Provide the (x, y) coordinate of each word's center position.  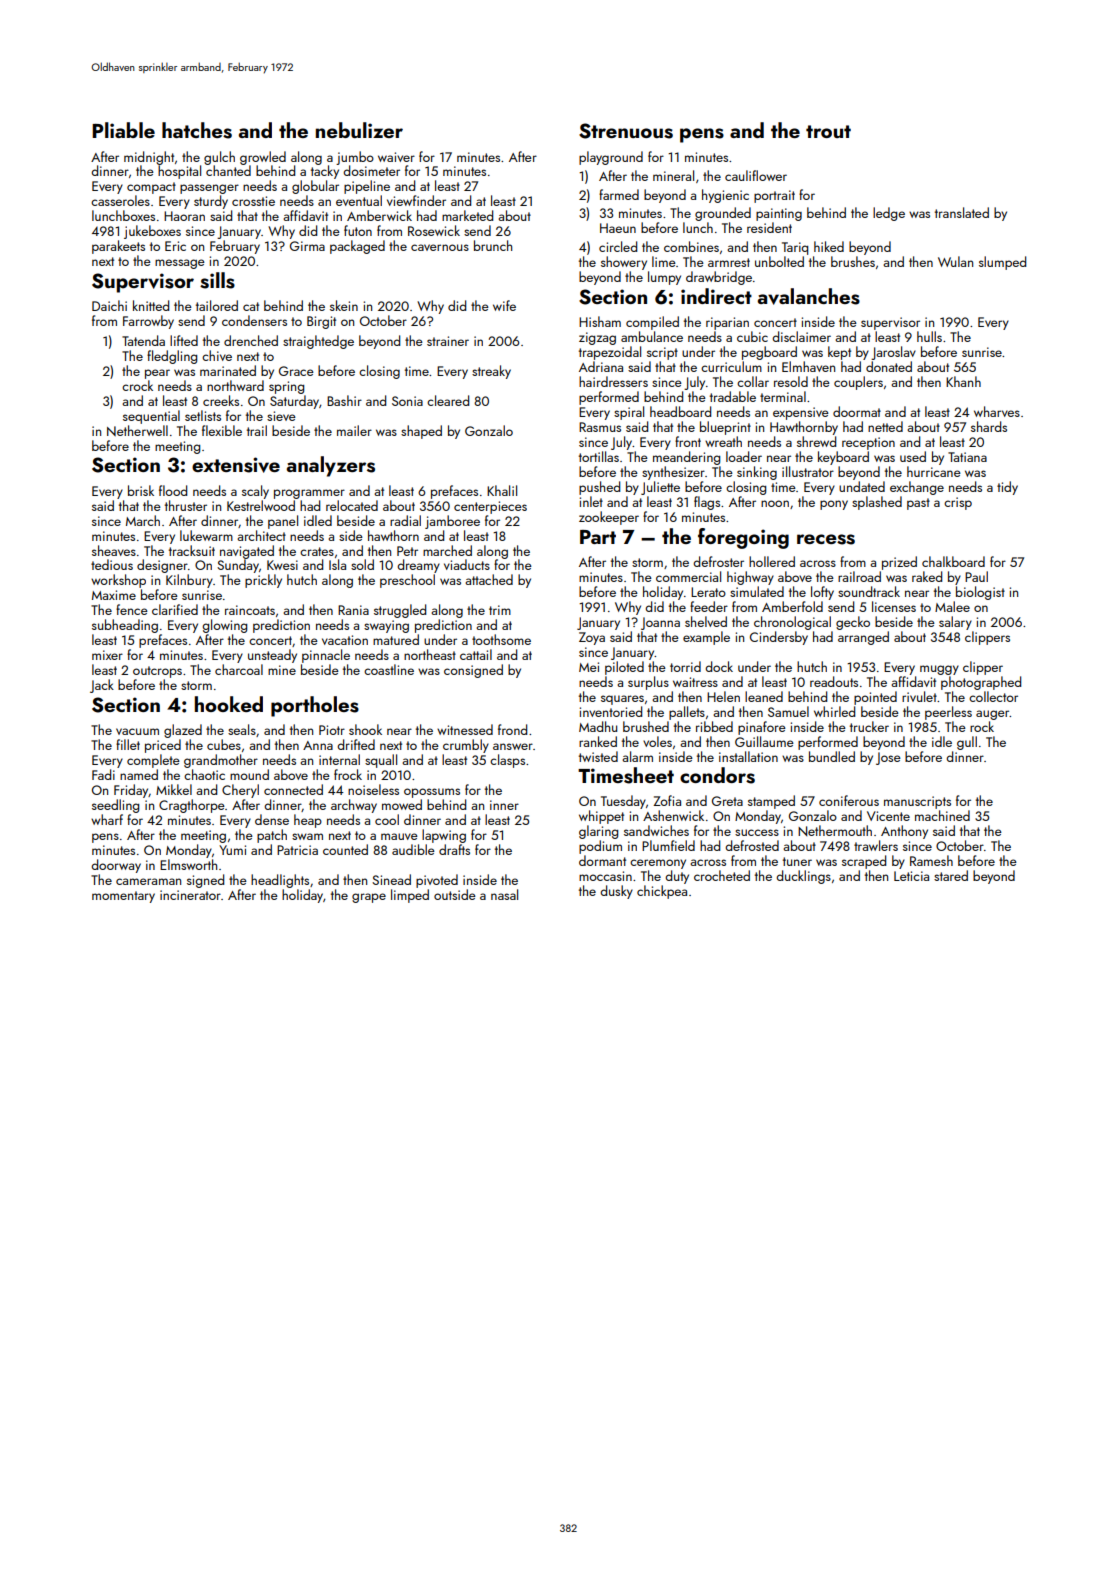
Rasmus (600, 427)
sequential (151, 417)
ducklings (803, 877)
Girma (307, 246)
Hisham (600, 321)
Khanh (963, 381)
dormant (602, 860)
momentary (123, 897)
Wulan (955, 261)
